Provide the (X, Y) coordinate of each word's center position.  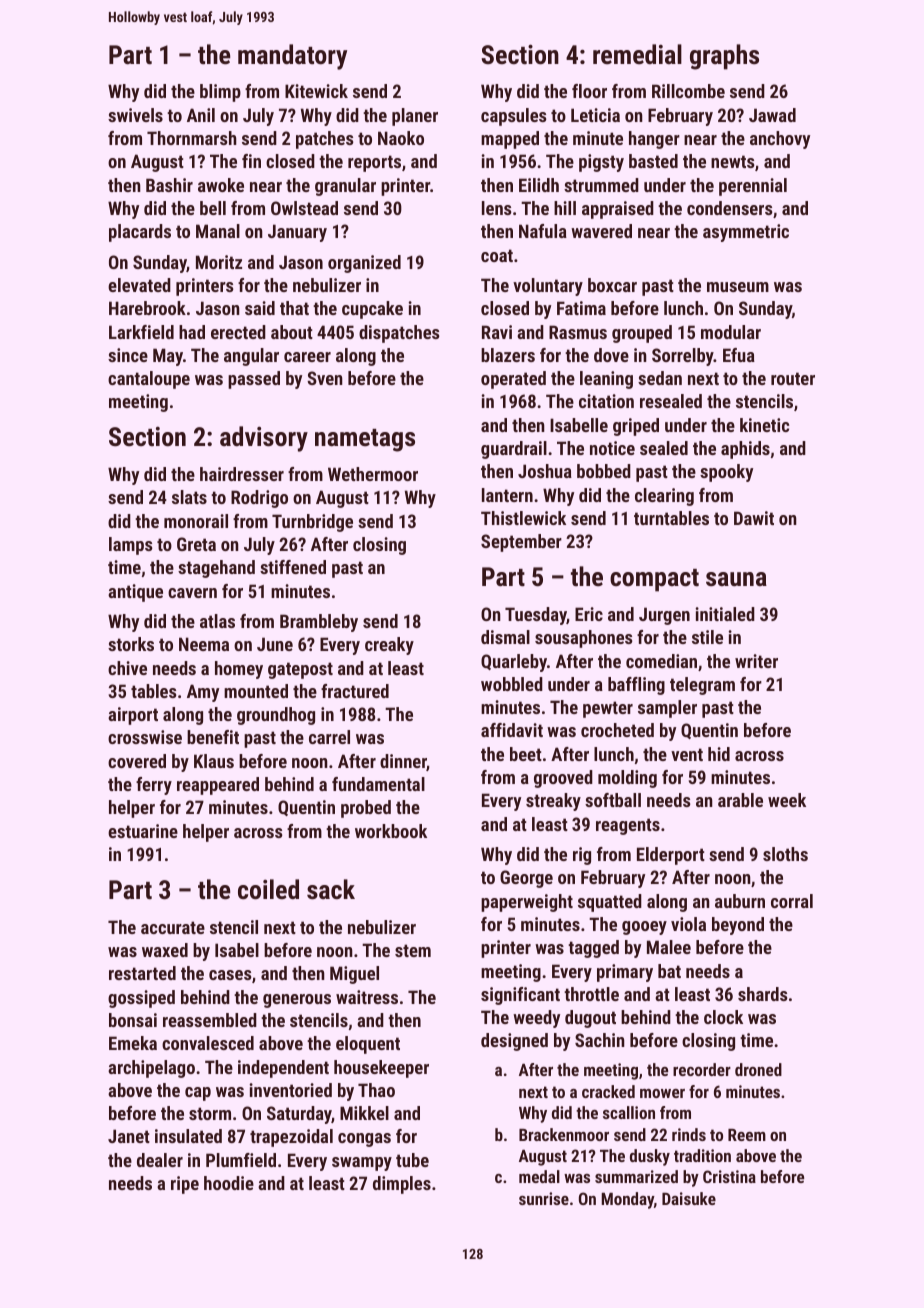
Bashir (169, 185)
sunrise (544, 1198)
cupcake (372, 310)
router (793, 378)
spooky (726, 473)
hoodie (229, 1183)
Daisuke (689, 1198)
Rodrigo (259, 499)
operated (513, 380)
